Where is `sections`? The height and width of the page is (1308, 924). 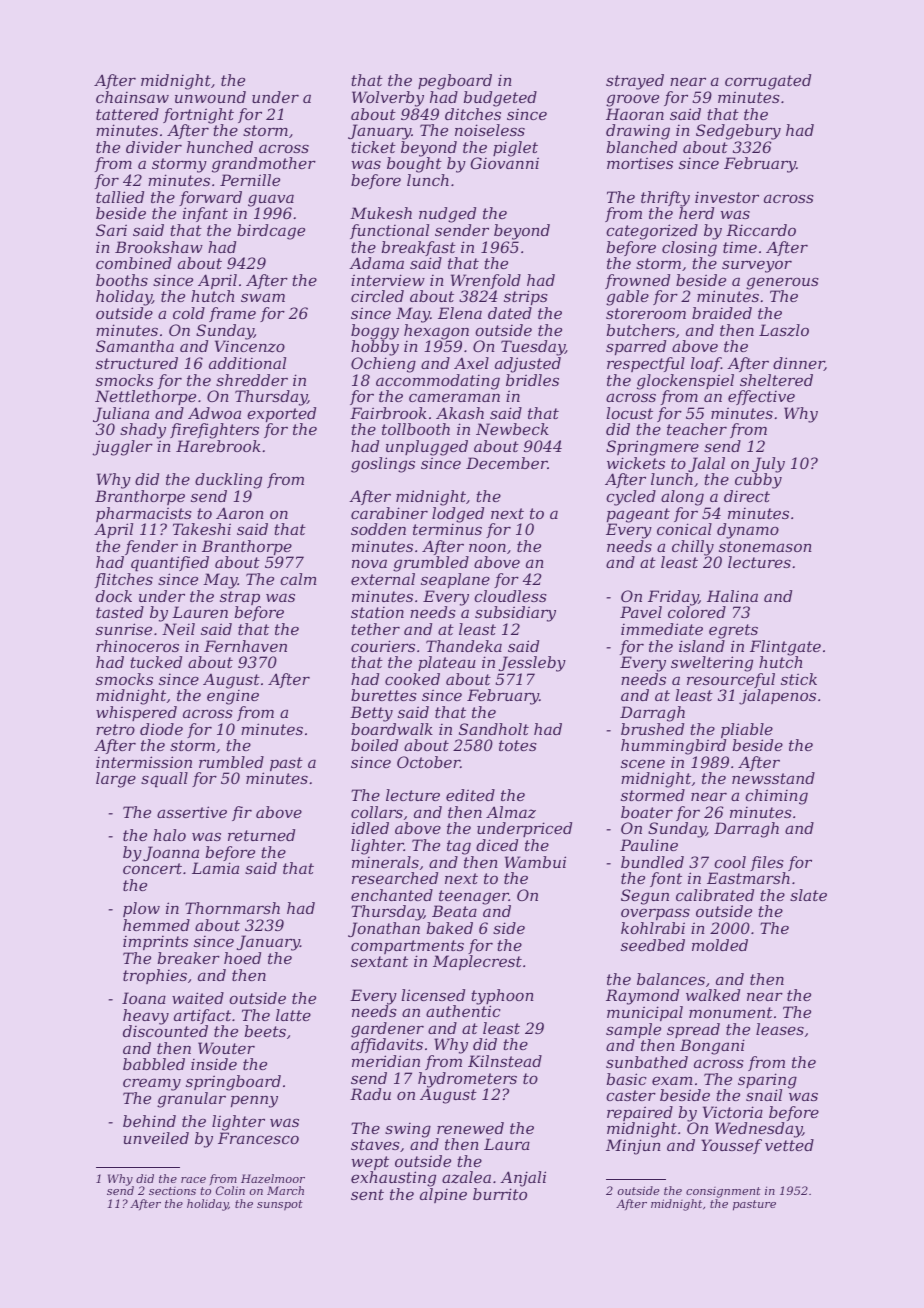
sections is located at coordinates (172, 1191).
